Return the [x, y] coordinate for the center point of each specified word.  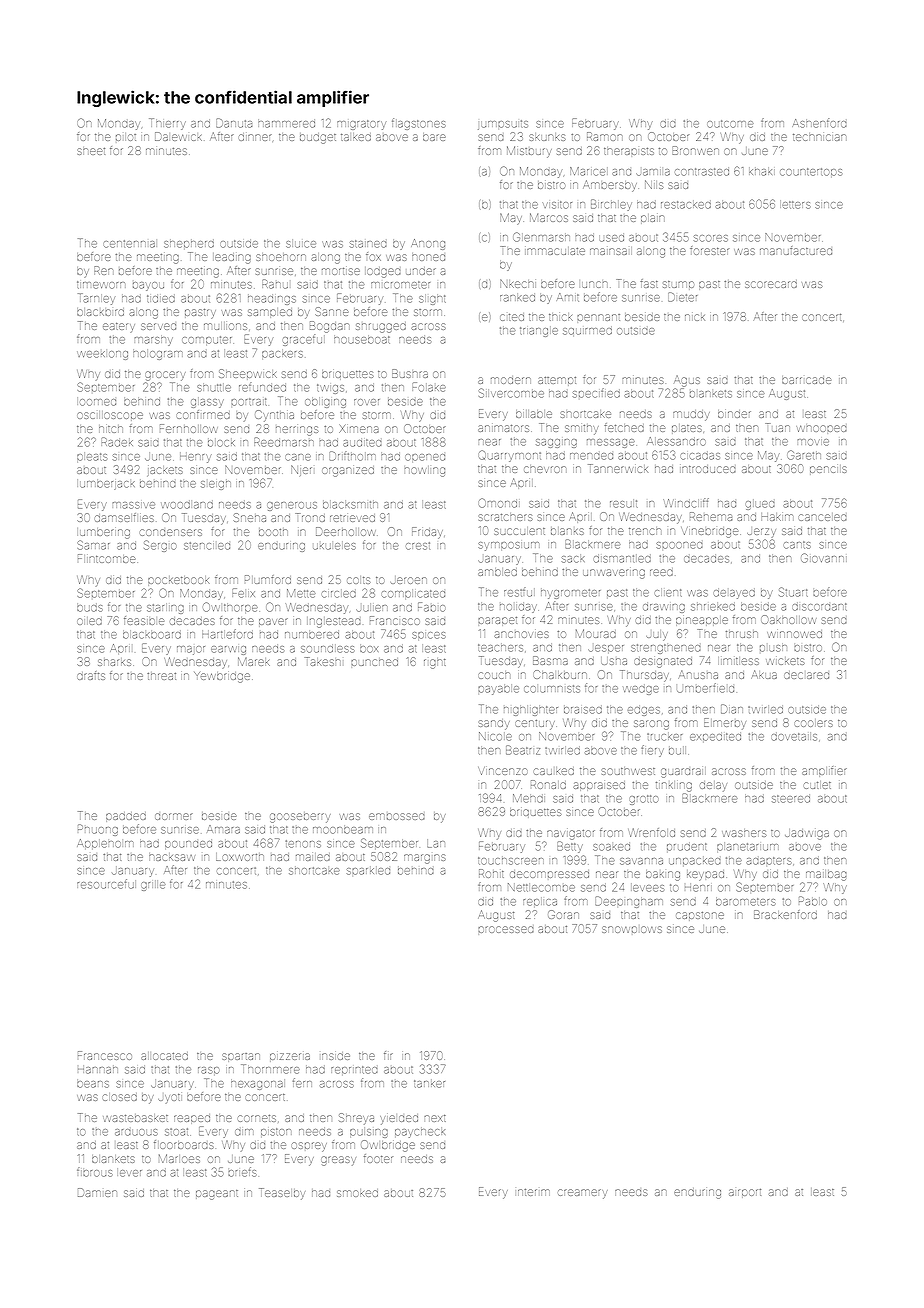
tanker [429, 1084]
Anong [428, 244]
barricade [806, 380]
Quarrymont [509, 456]
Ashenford [819, 123]
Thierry [167, 124]
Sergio [160, 546]
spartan [241, 1057]
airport [745, 1193]
